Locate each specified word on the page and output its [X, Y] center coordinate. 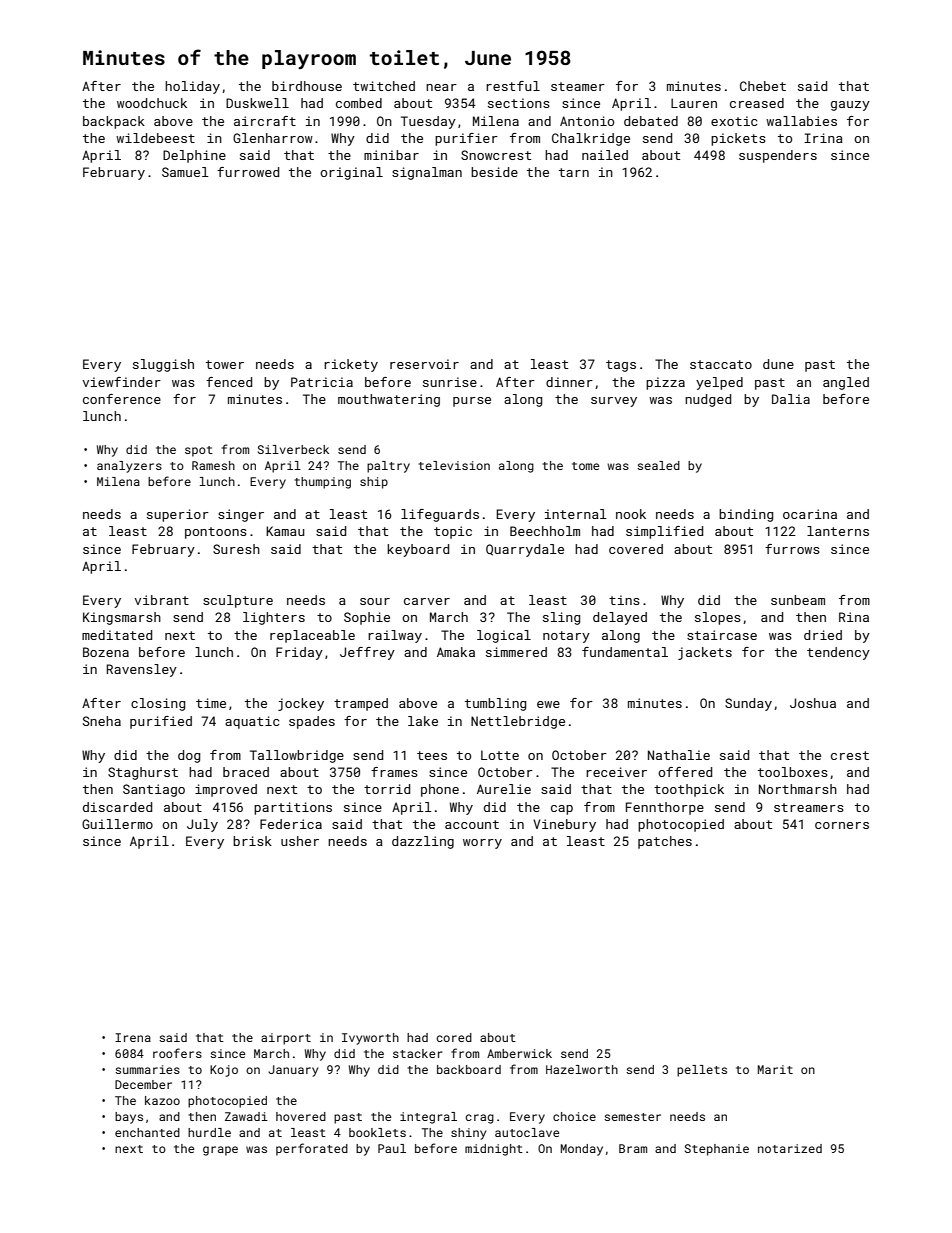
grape [220, 1151]
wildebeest [155, 138]
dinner [569, 382]
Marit [775, 1069]
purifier [466, 139]
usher [300, 841]
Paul [392, 1148]
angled [846, 383]
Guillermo [117, 824]
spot [199, 451]
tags [621, 366]
